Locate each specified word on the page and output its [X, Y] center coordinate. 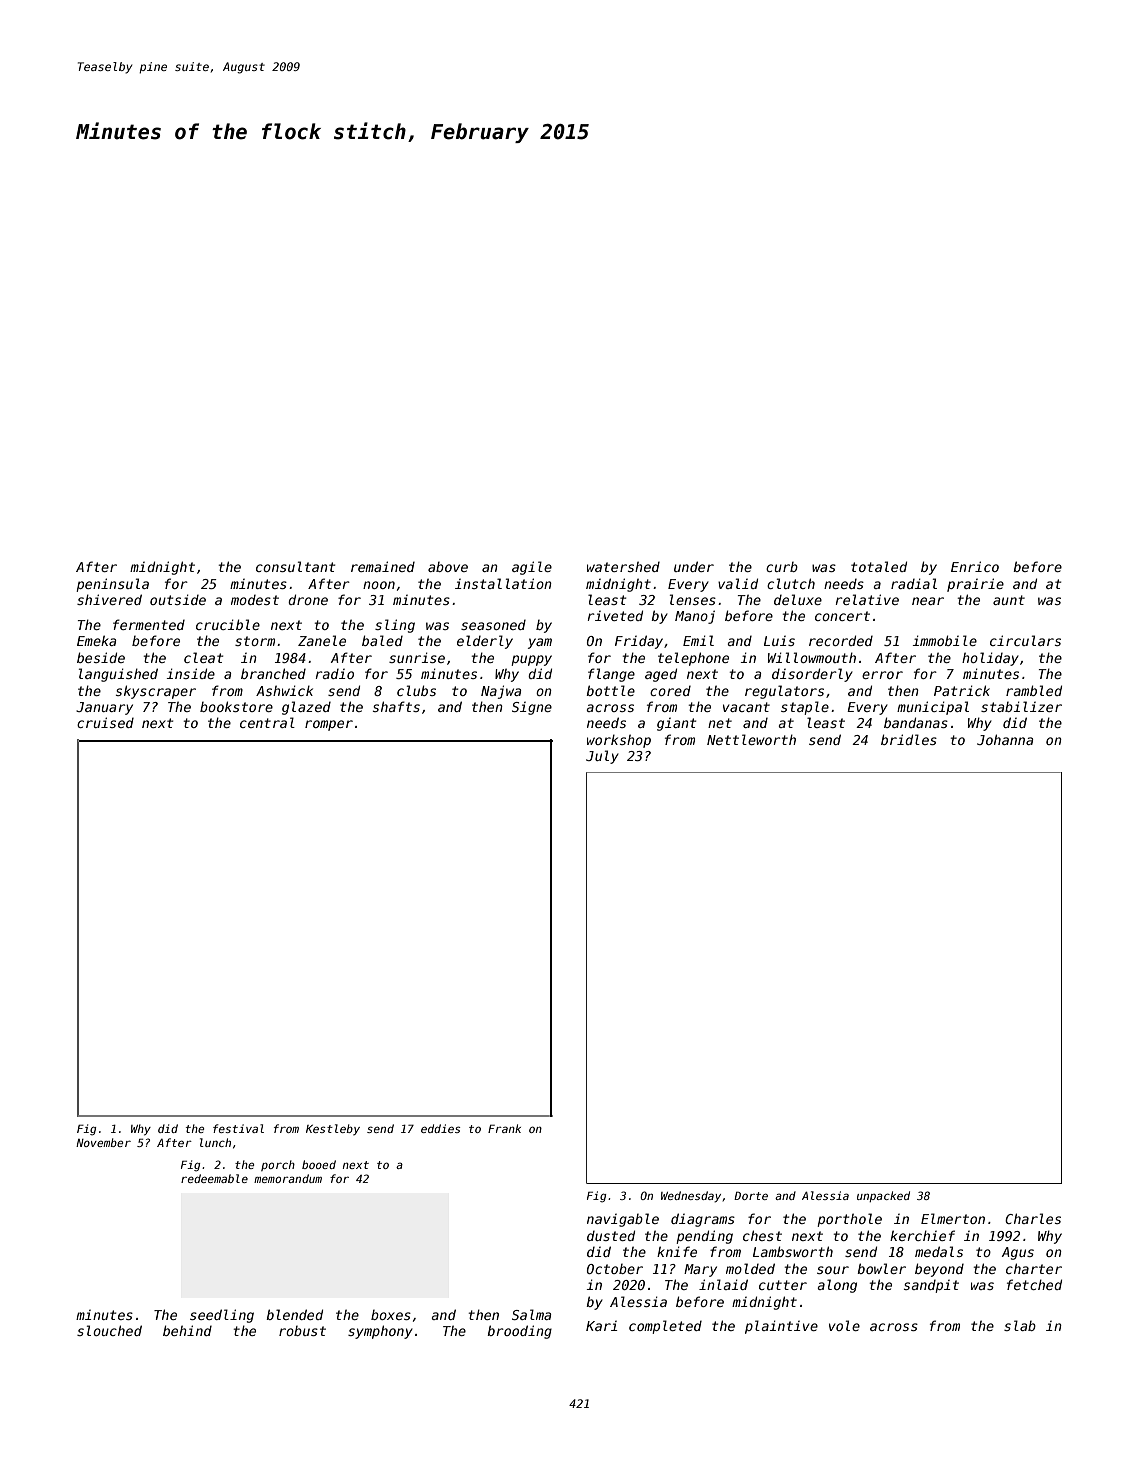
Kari [602, 1326]
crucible [228, 624]
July [602, 757]
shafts [396, 706]
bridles [909, 739]
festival [238, 1128]
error [882, 675]
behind [187, 1330]
